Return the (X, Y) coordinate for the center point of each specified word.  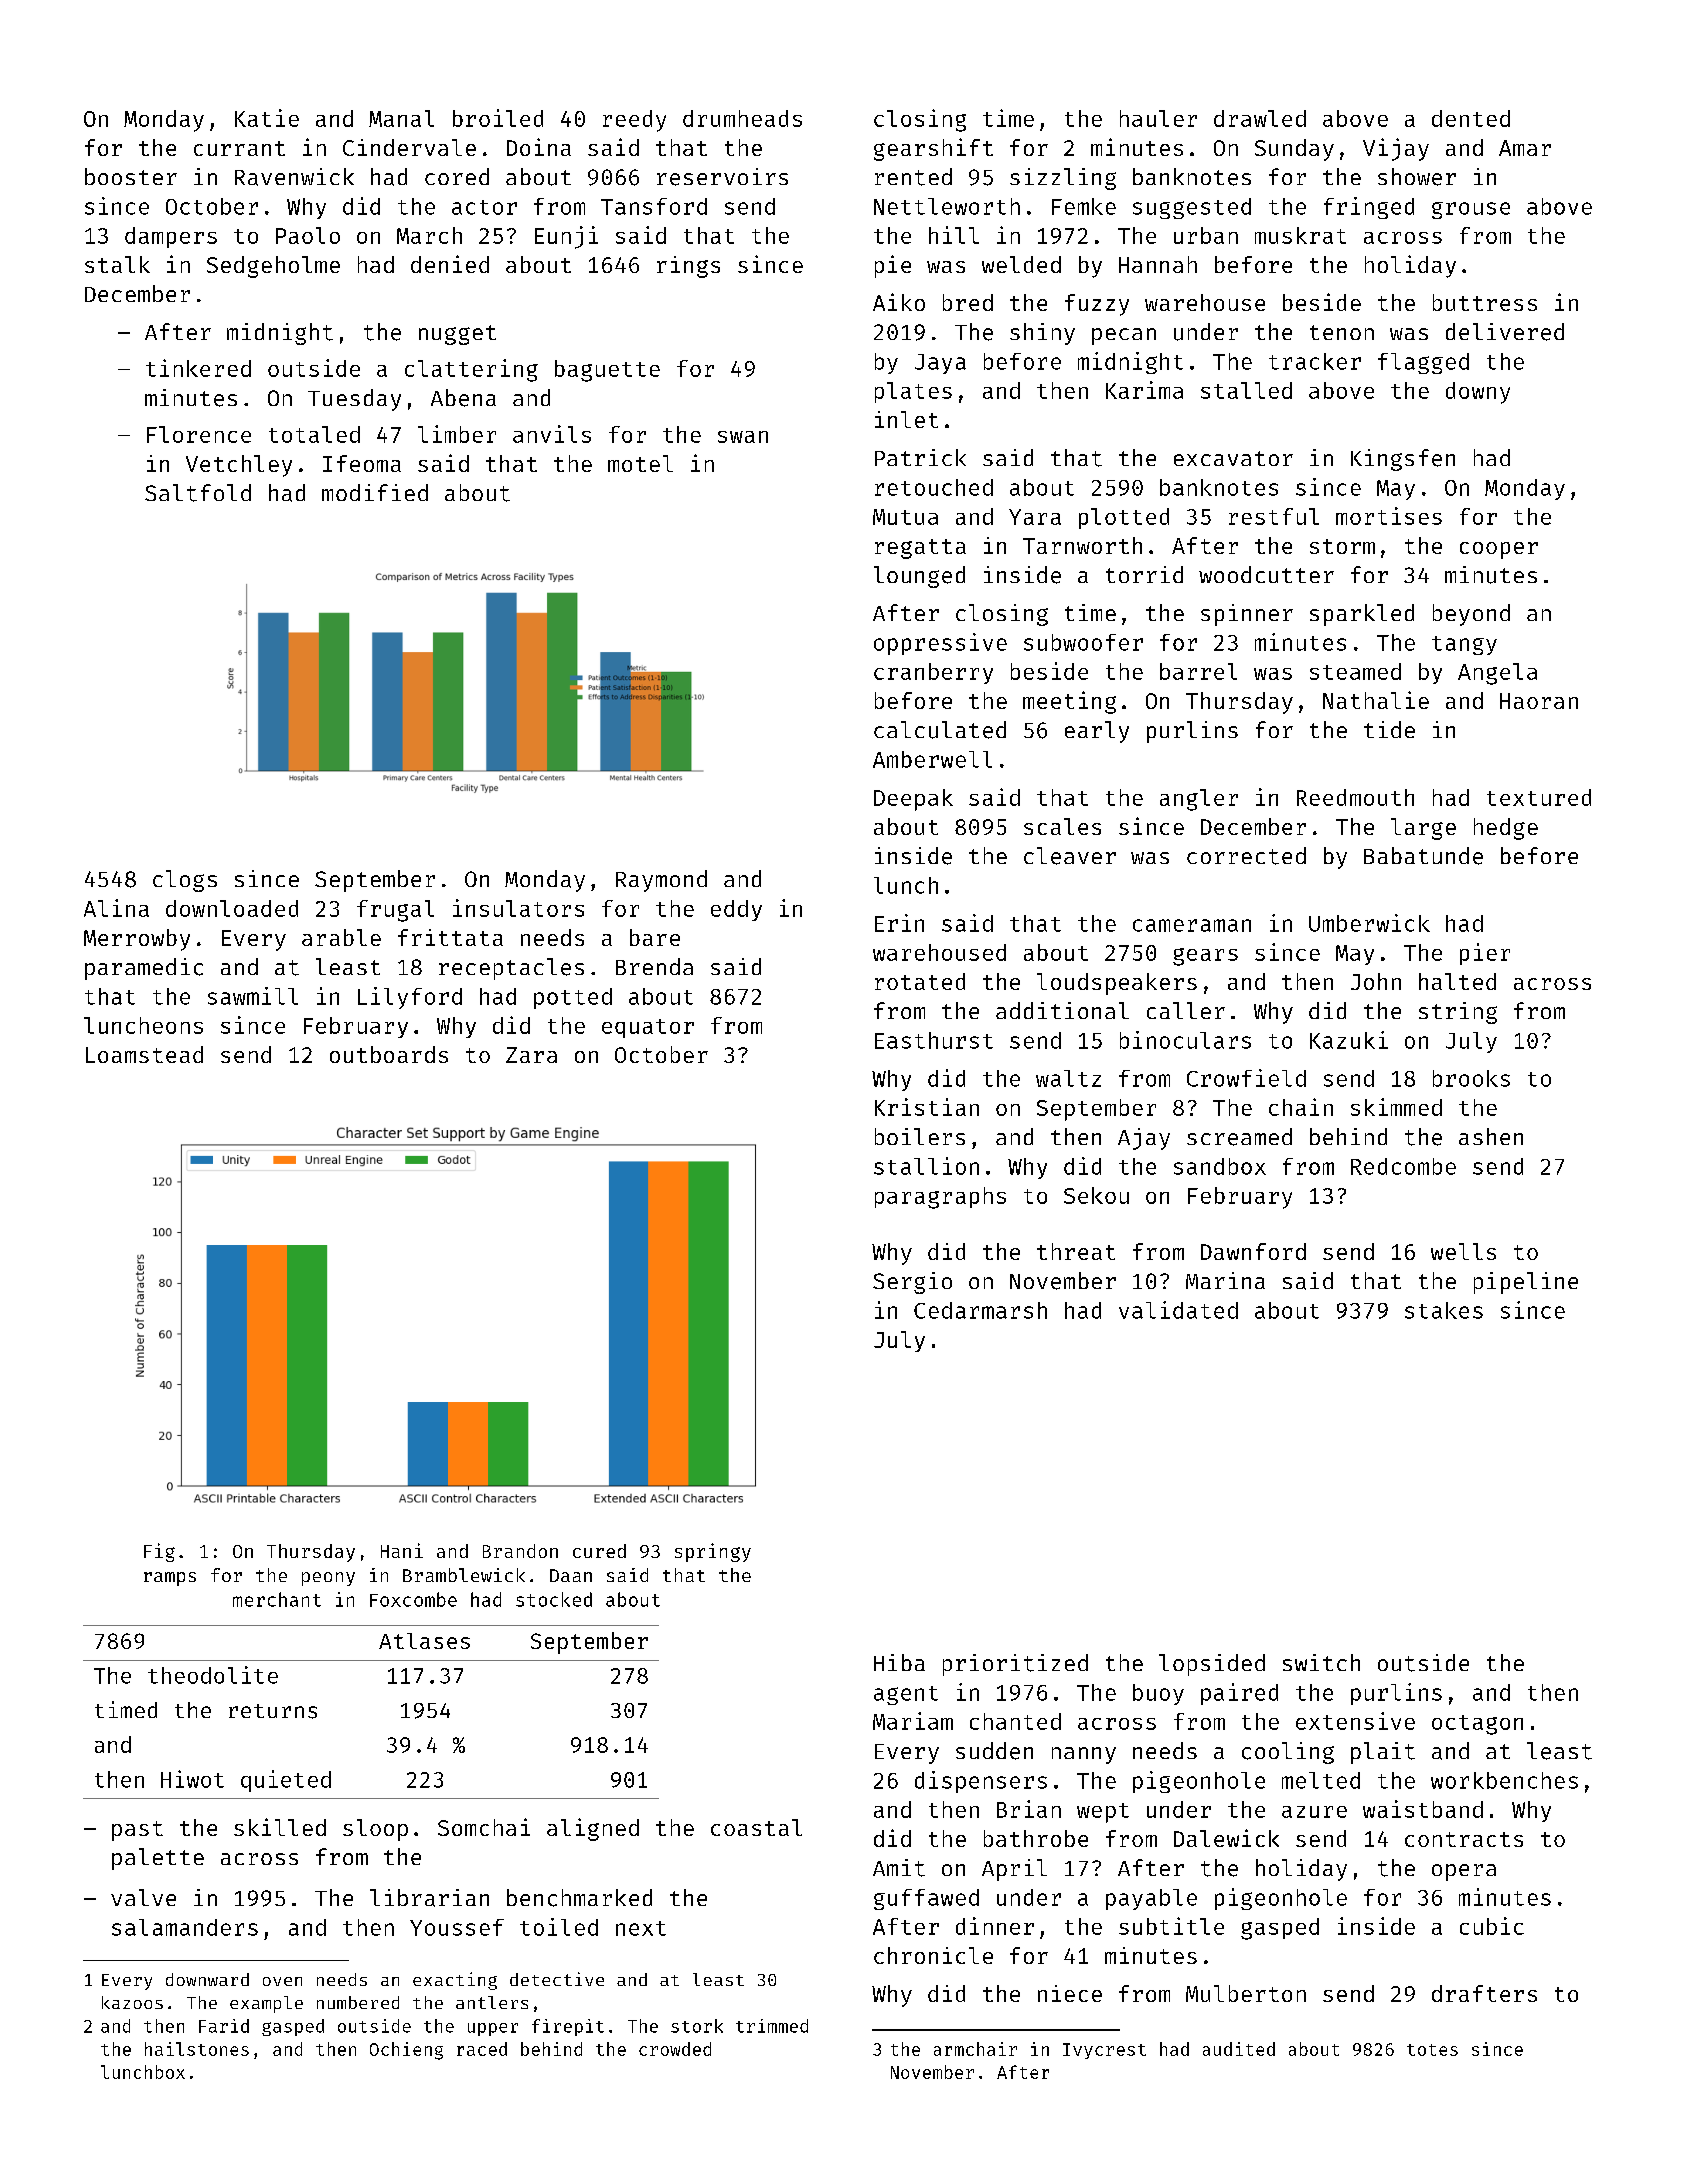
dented (1471, 118)
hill (954, 235)
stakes (1444, 1310)
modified (375, 492)
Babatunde (1423, 856)
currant (239, 148)
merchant (277, 1599)
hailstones (197, 2049)
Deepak (913, 800)
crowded (675, 2049)
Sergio (912, 1283)
